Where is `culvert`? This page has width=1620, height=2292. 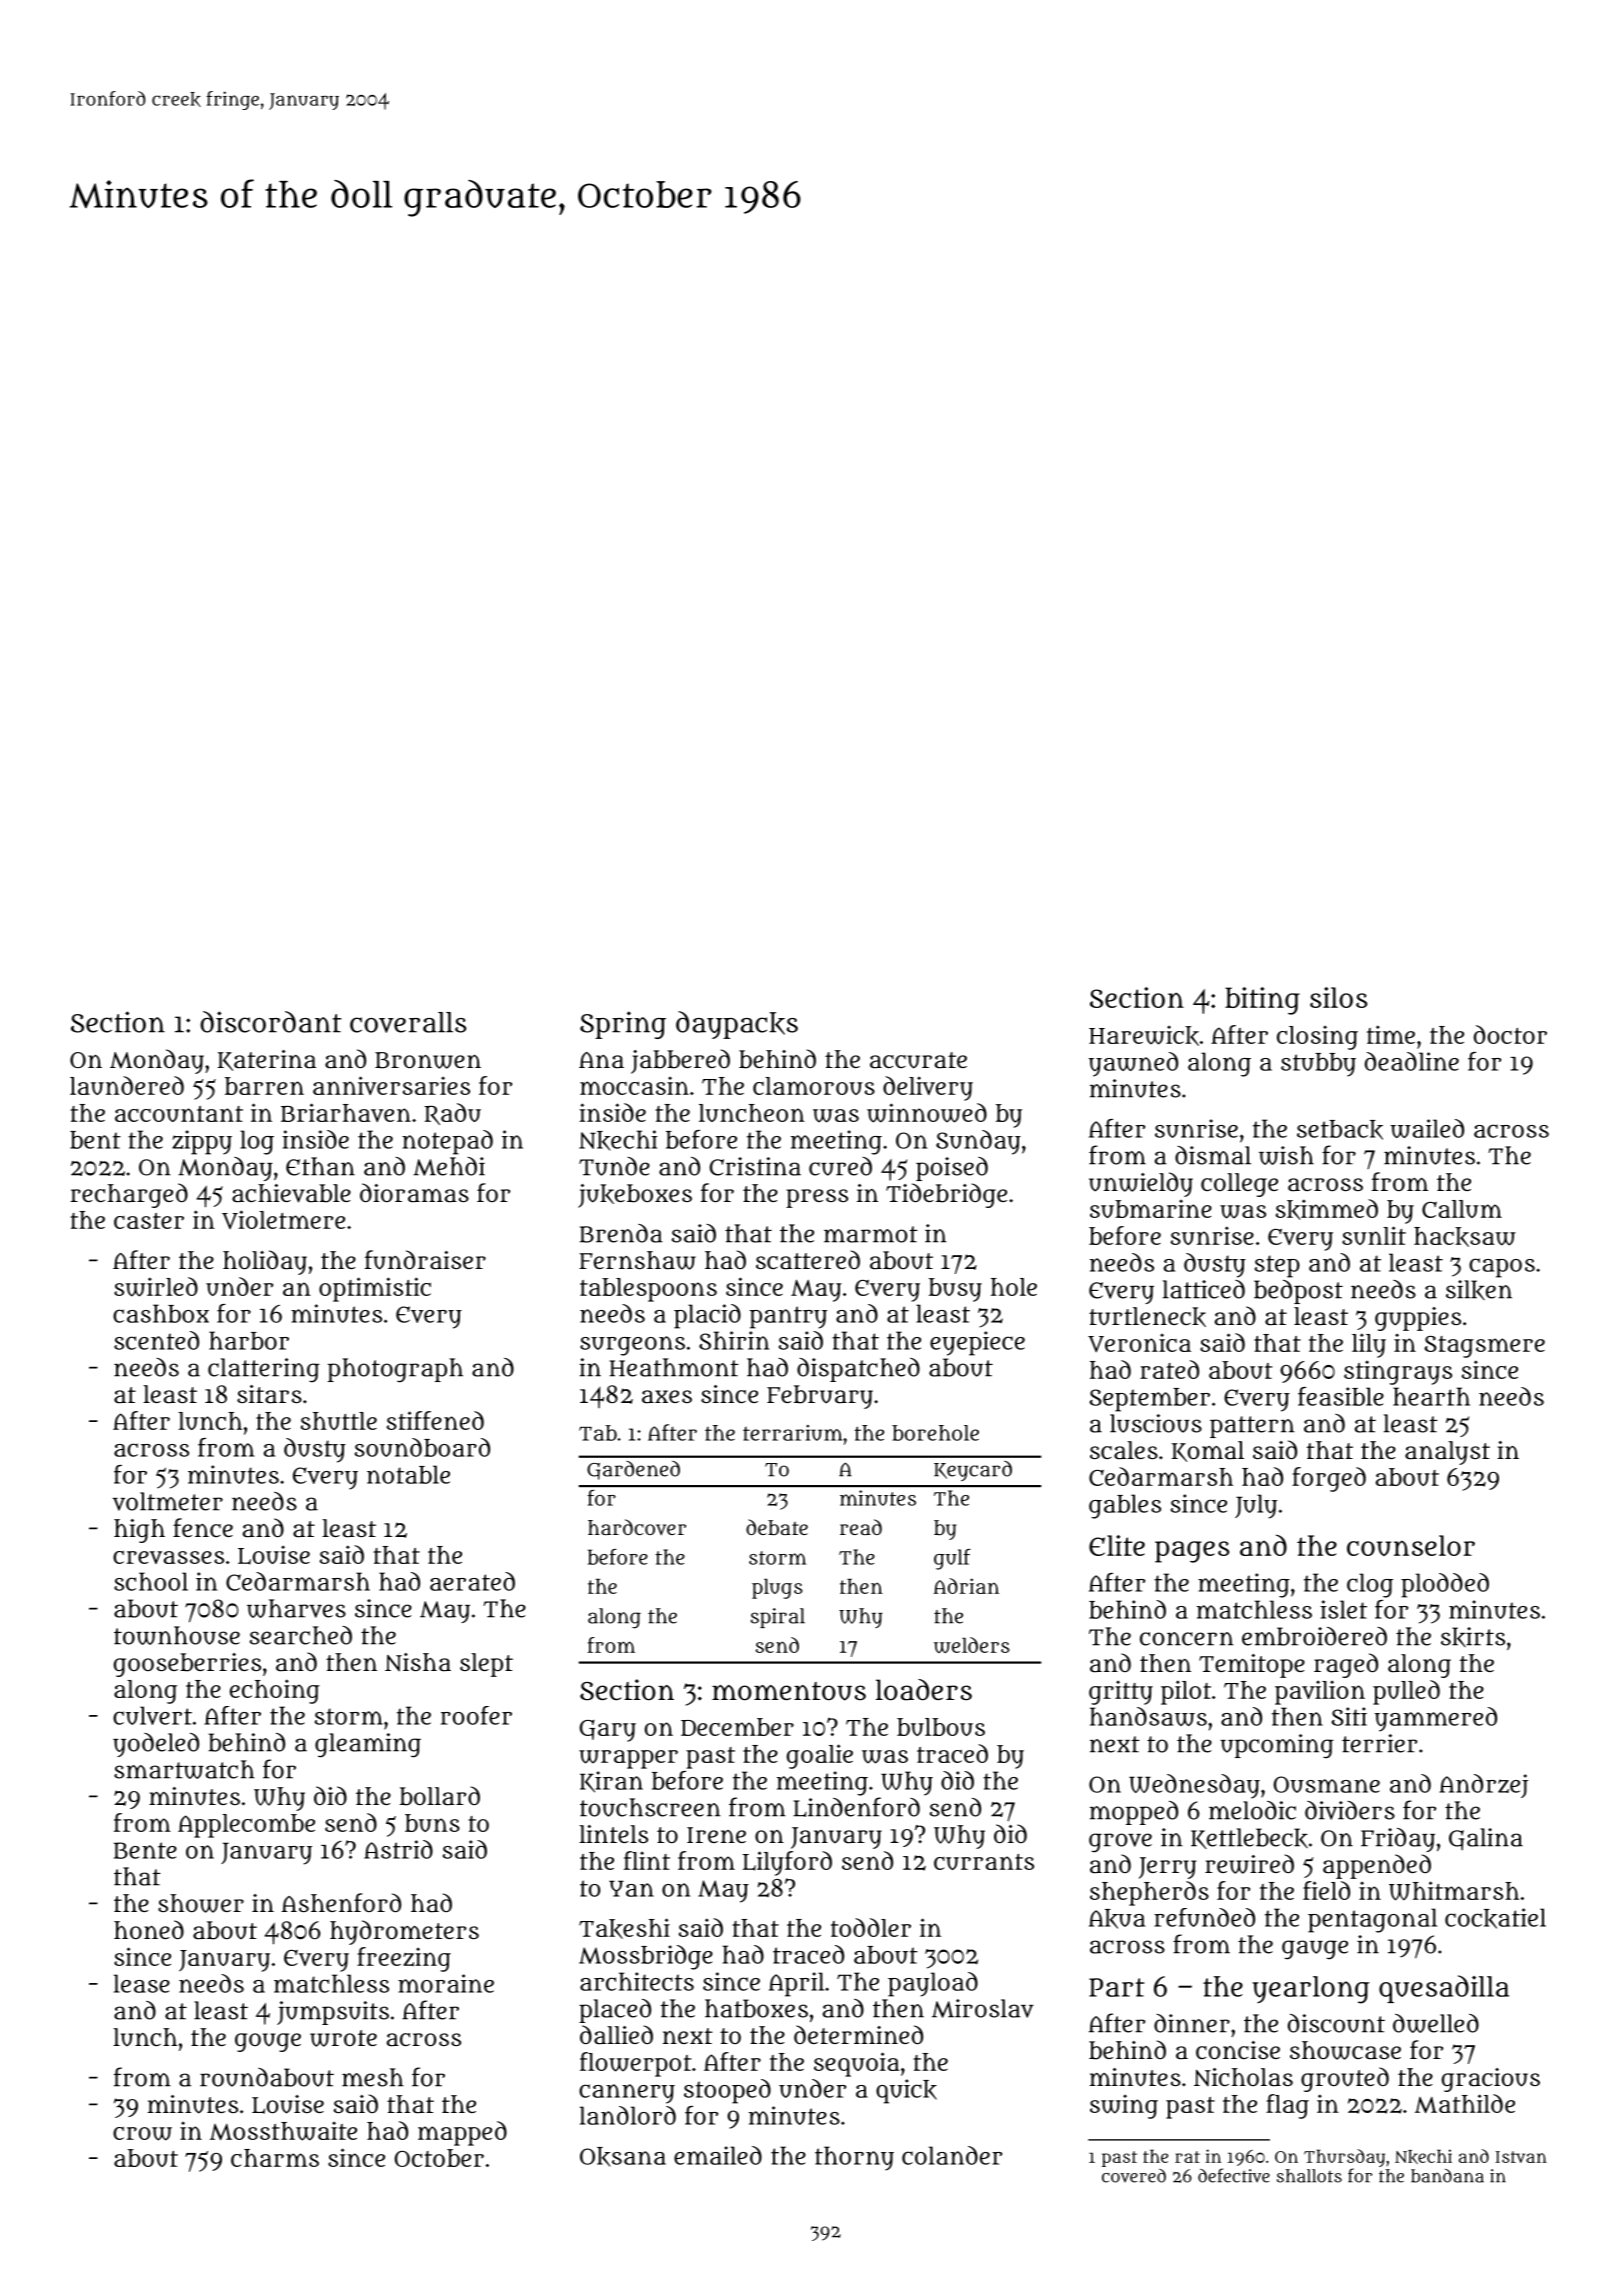 culvert is located at coordinates (152, 1715).
